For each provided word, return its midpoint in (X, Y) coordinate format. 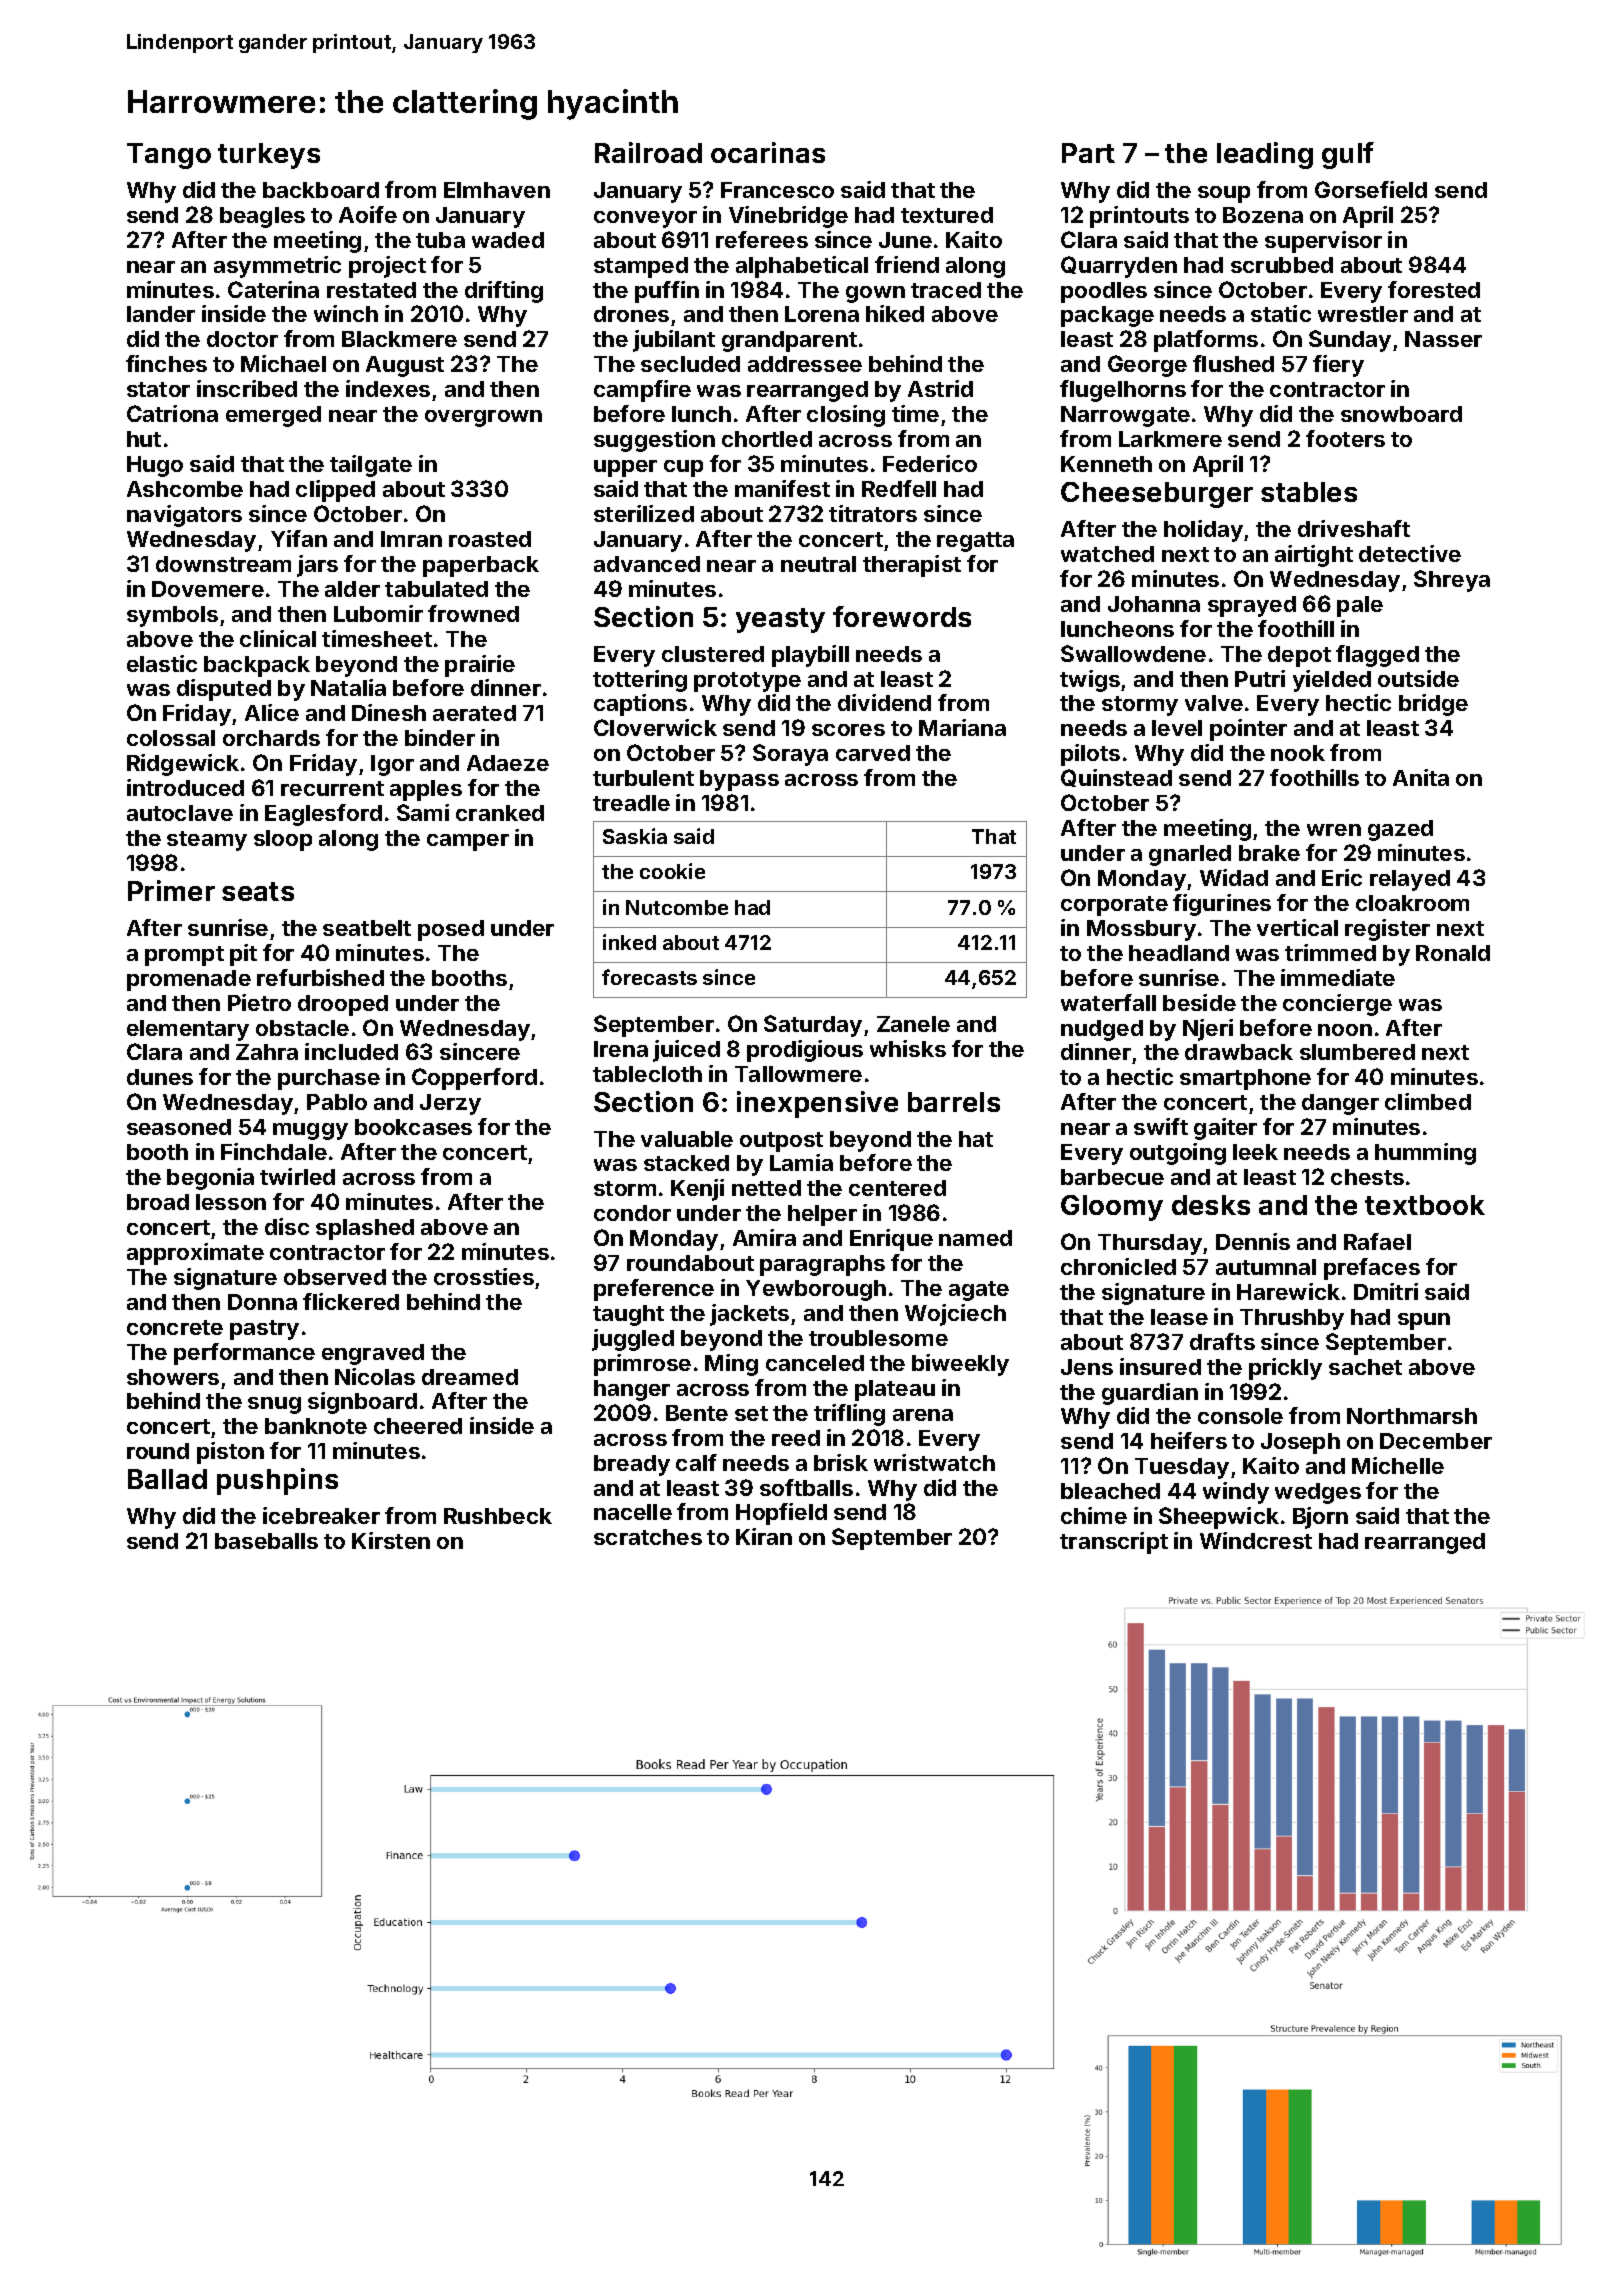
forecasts (649, 977)
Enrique (891, 1240)
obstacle (302, 1028)
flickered (351, 1301)
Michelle (1398, 1465)
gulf (1348, 155)
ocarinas (768, 152)
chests (1367, 1177)
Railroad (648, 152)
